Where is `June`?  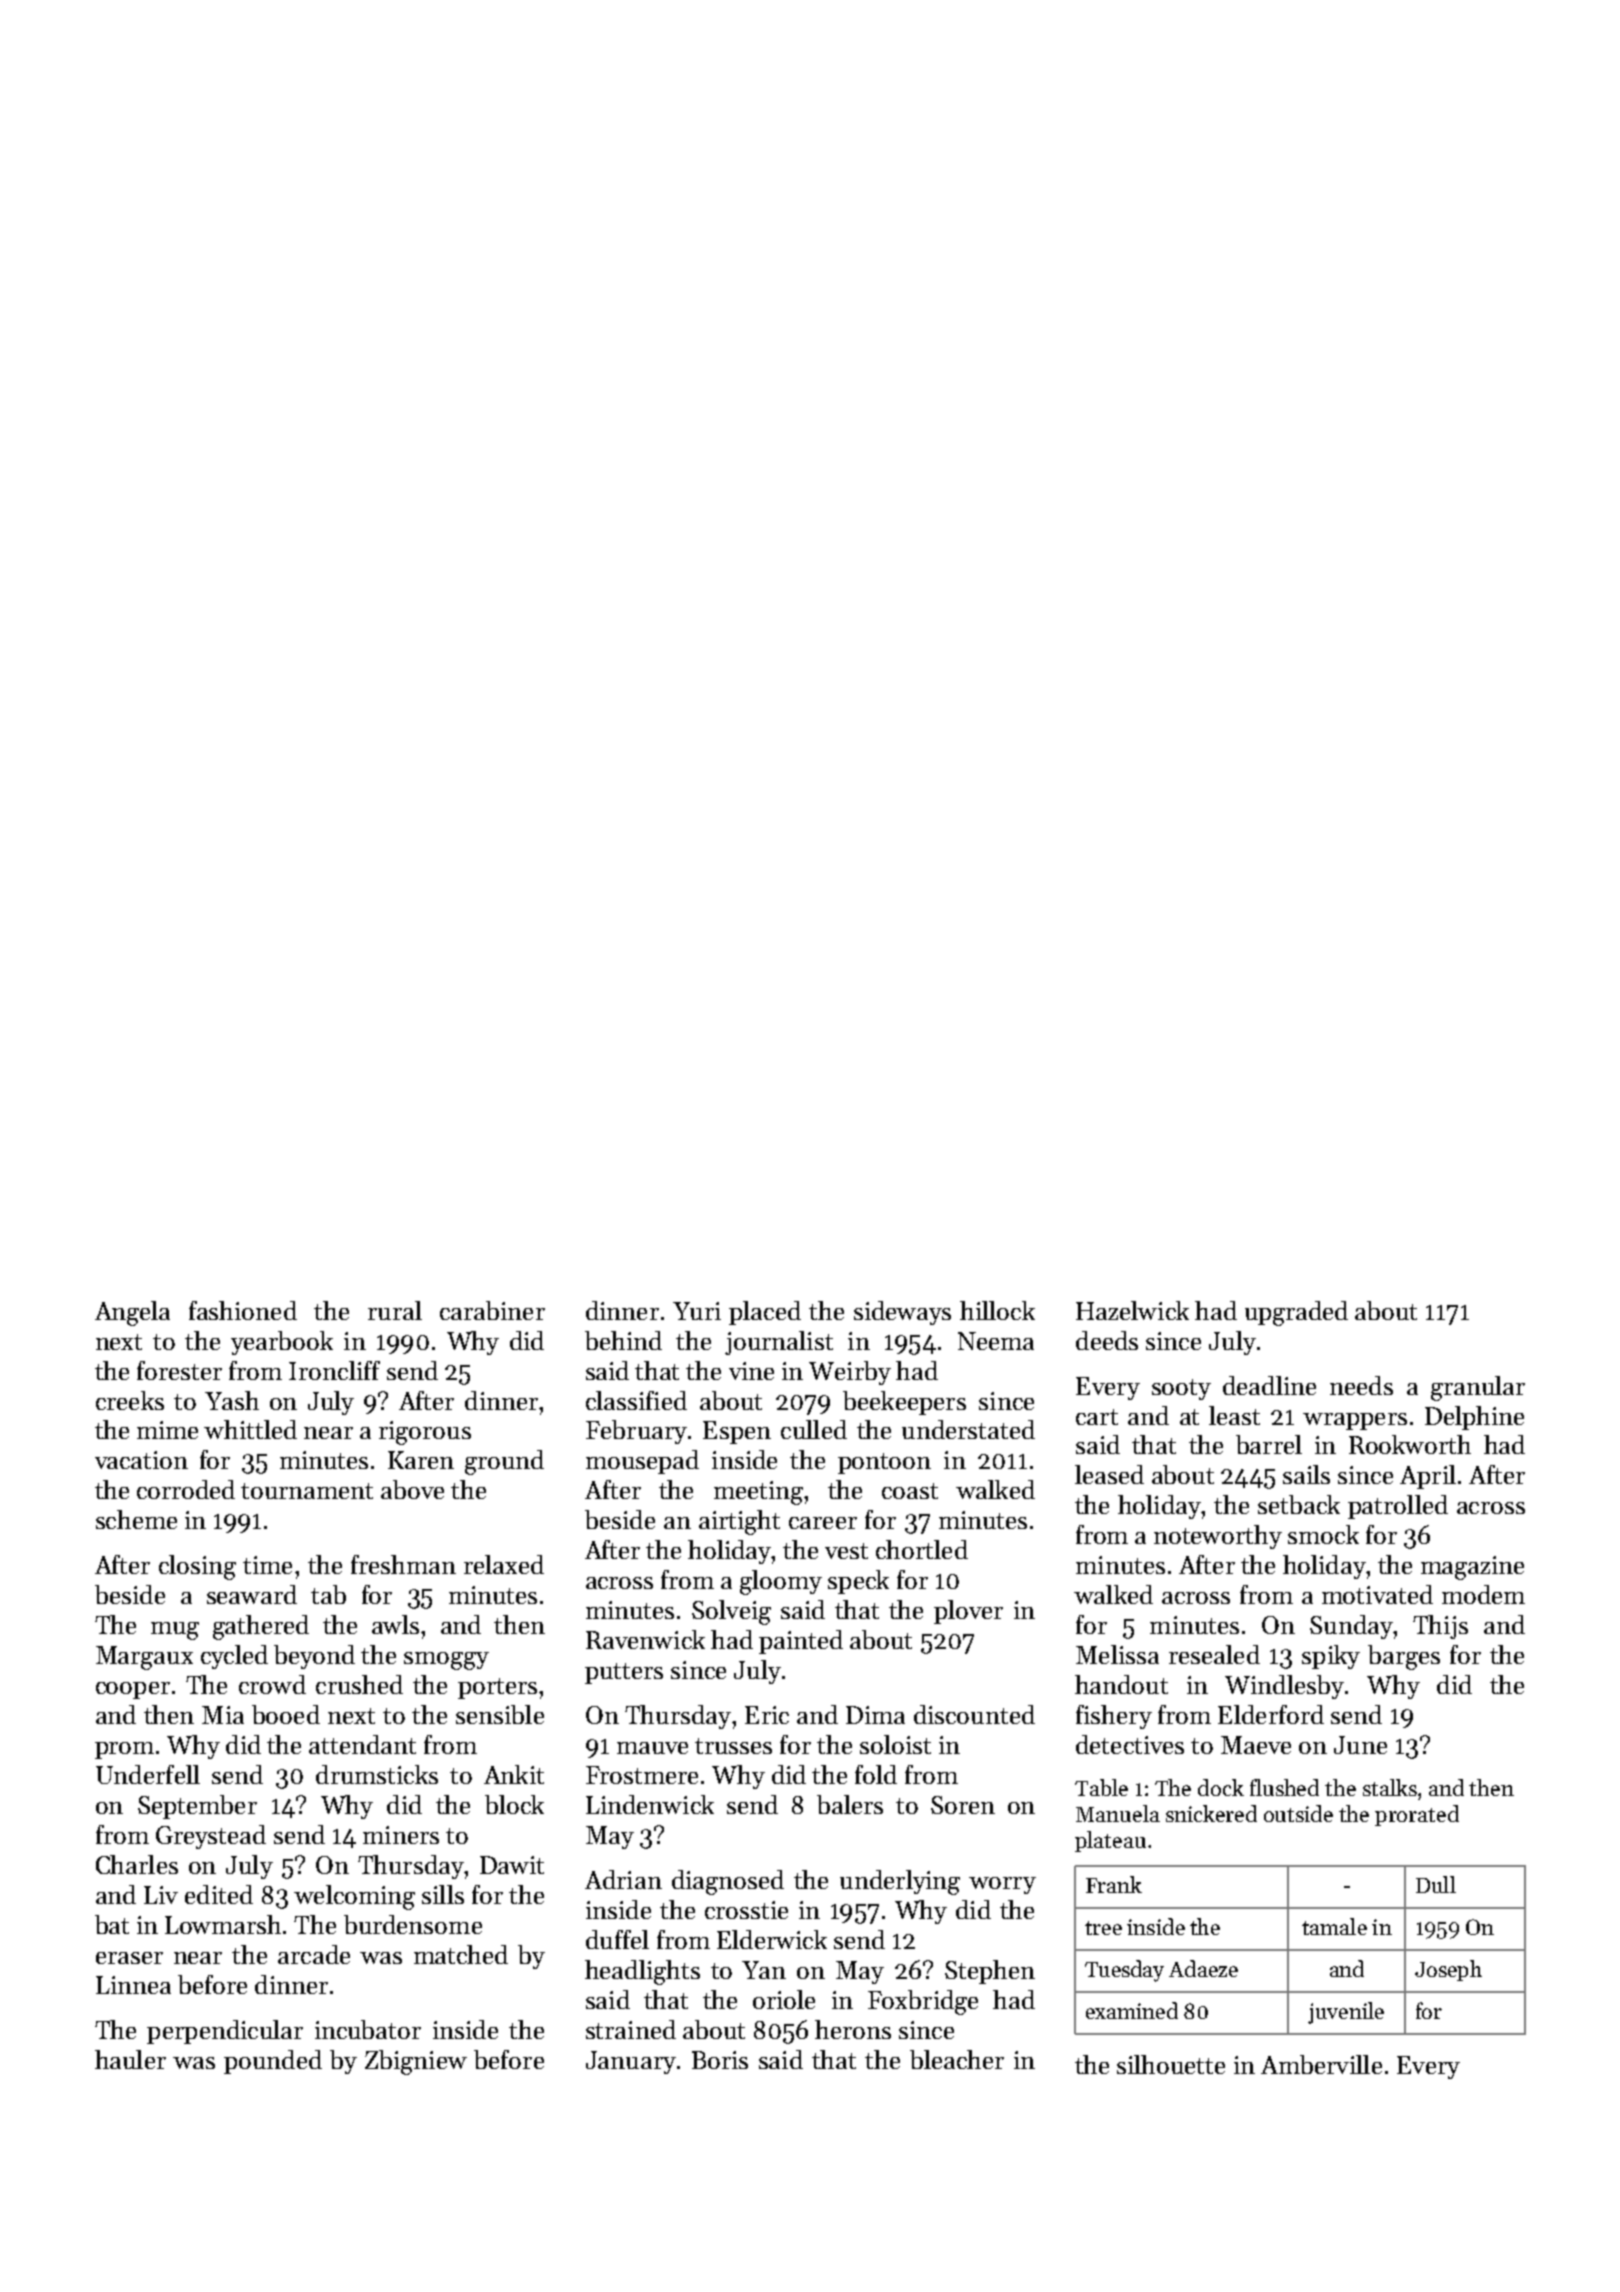 June is located at coordinates (1360, 1745).
